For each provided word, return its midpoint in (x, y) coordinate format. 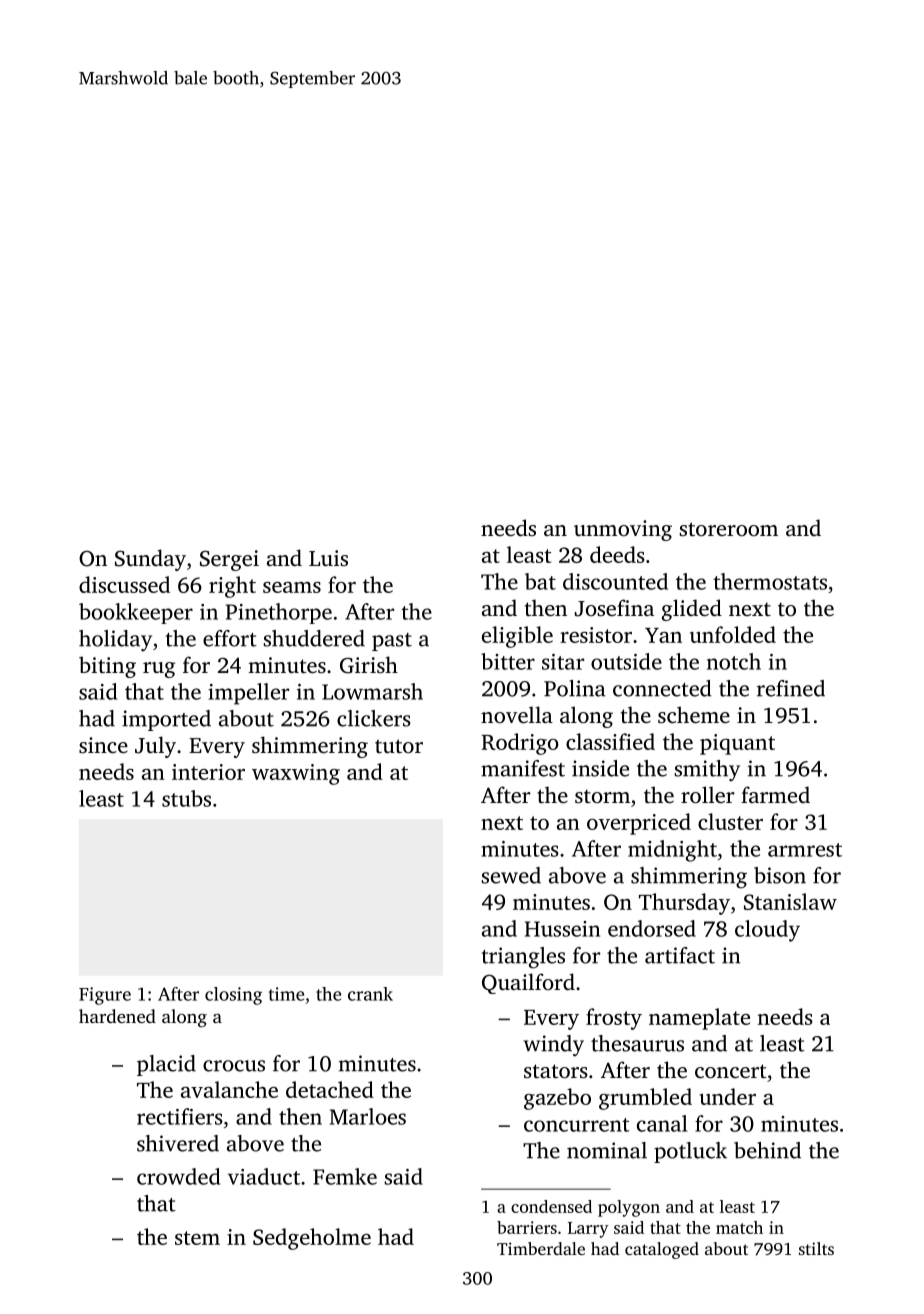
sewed (511, 875)
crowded (178, 1176)
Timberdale (541, 1248)
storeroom (729, 529)
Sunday (150, 560)
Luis (328, 558)
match (739, 1227)
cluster (730, 821)
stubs (186, 798)
